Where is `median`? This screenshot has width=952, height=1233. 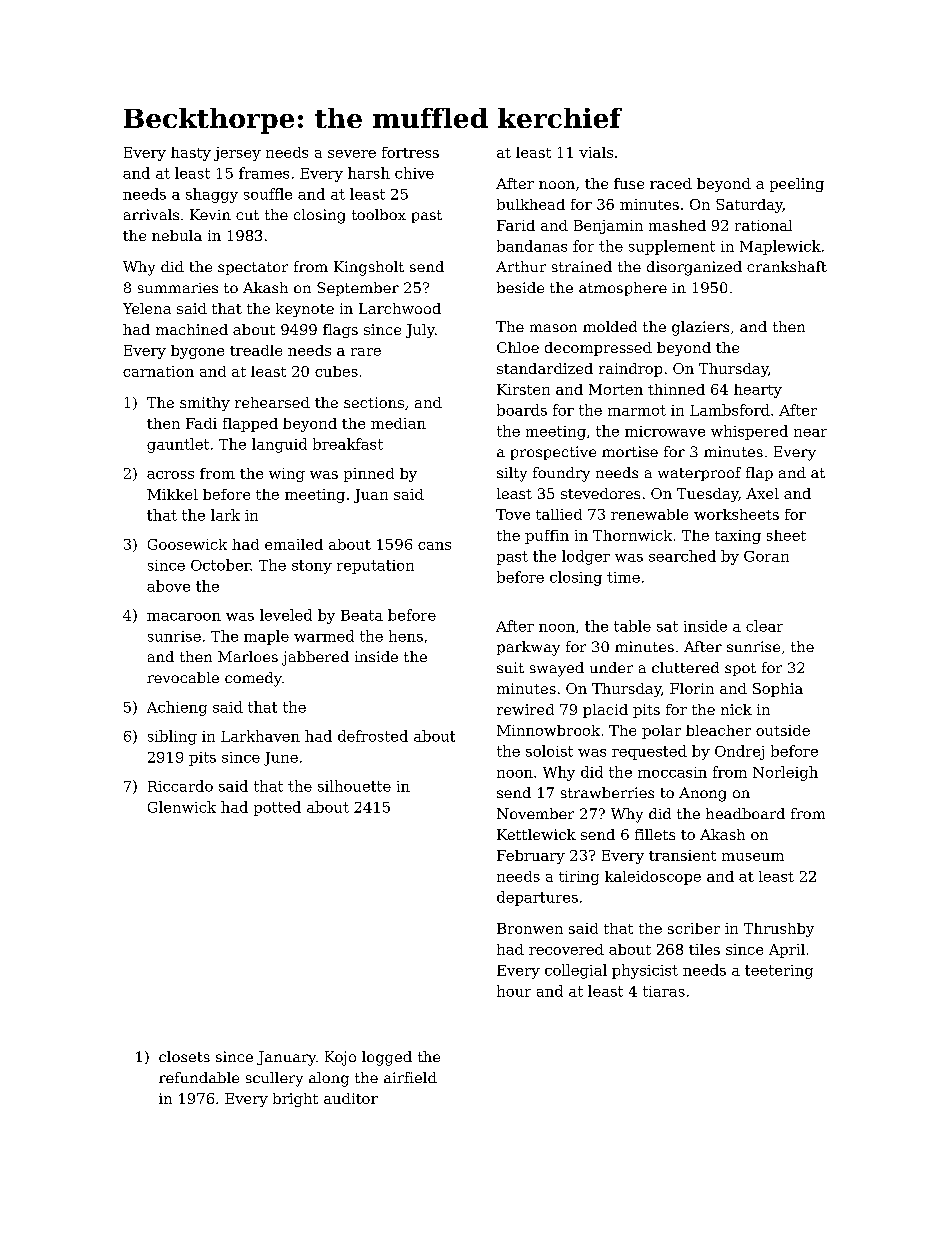
median is located at coordinates (398, 423).
